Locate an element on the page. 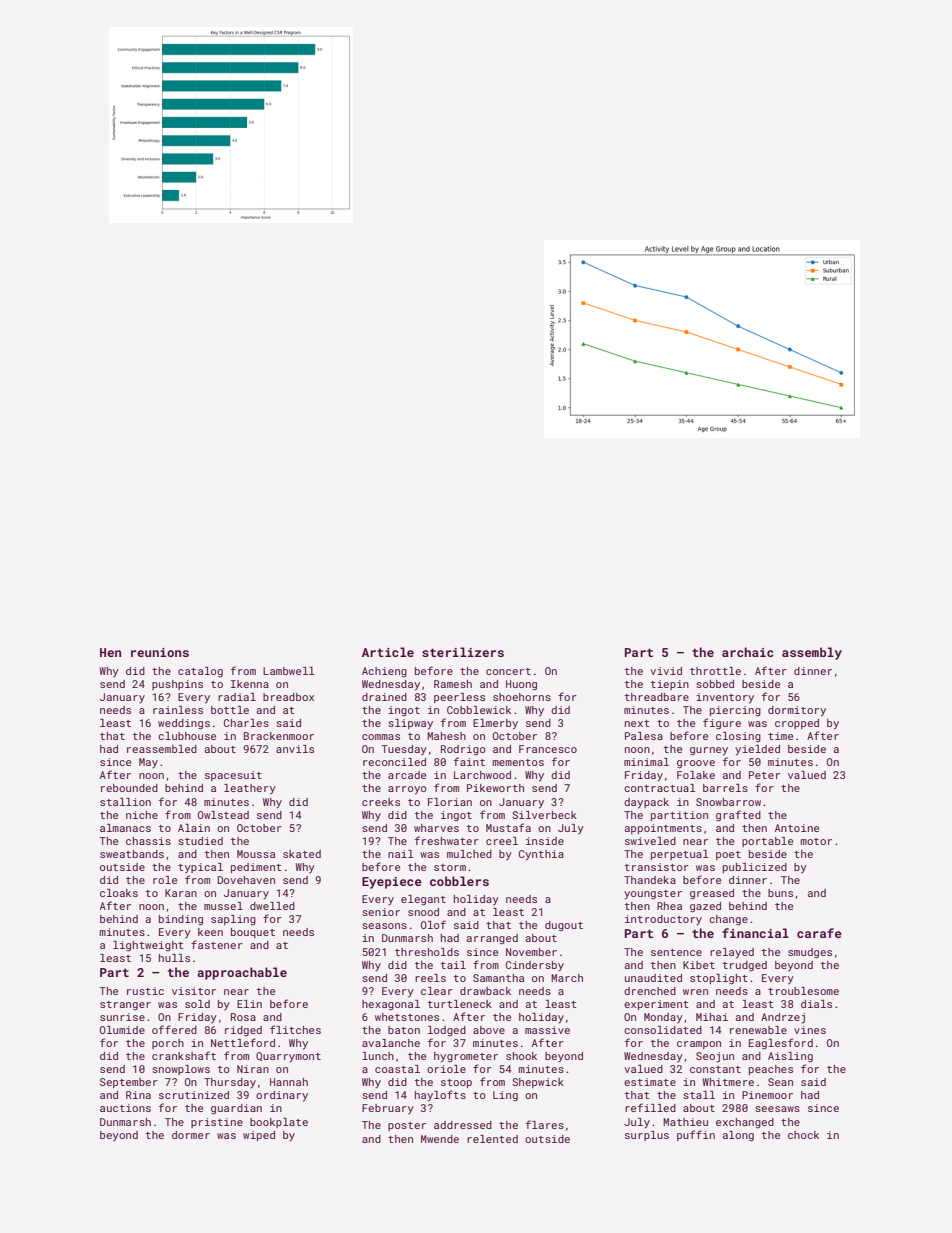 The image size is (952, 1233). archaic is located at coordinates (748, 652).
